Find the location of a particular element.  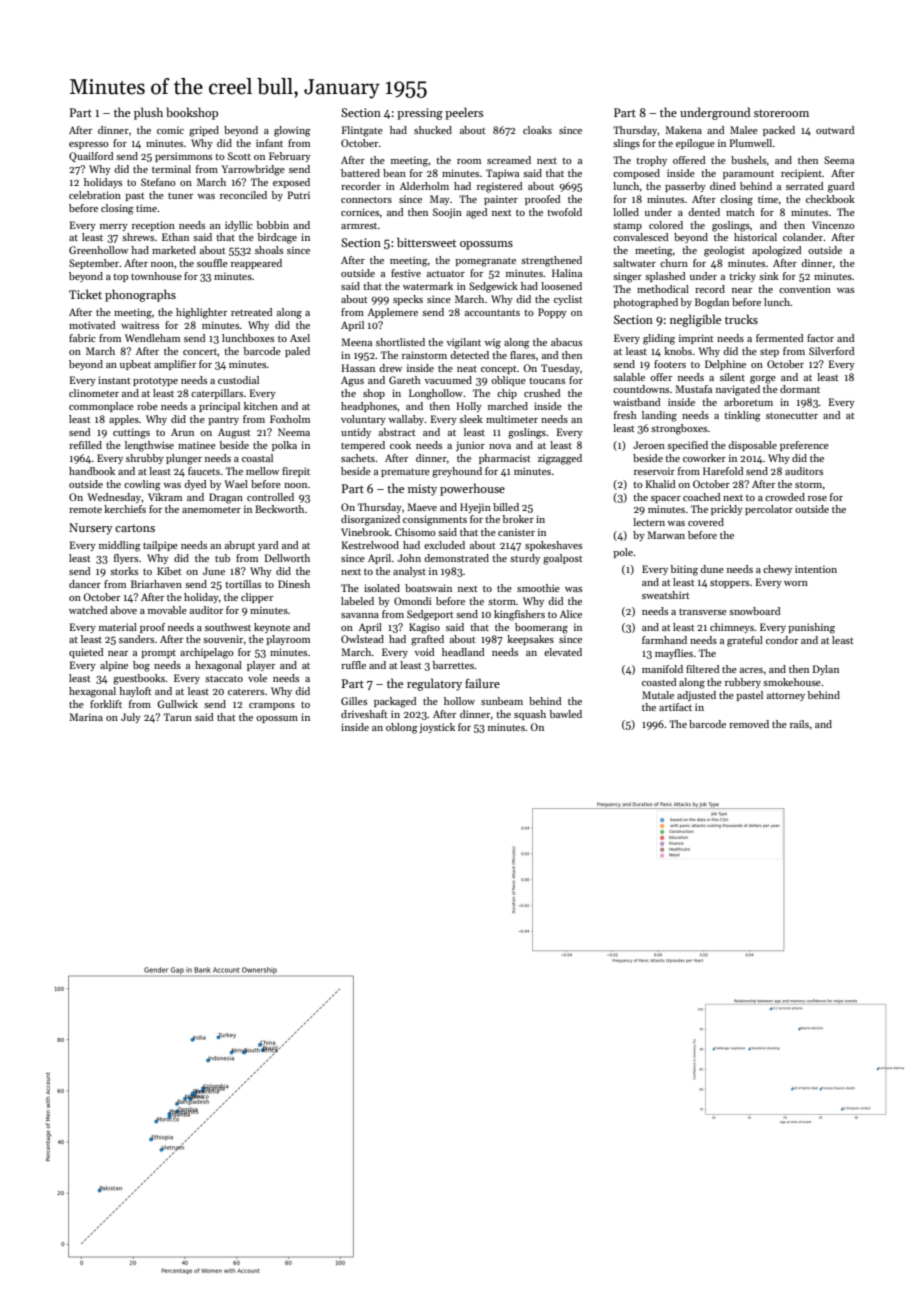

historical is located at coordinates (755, 237).
